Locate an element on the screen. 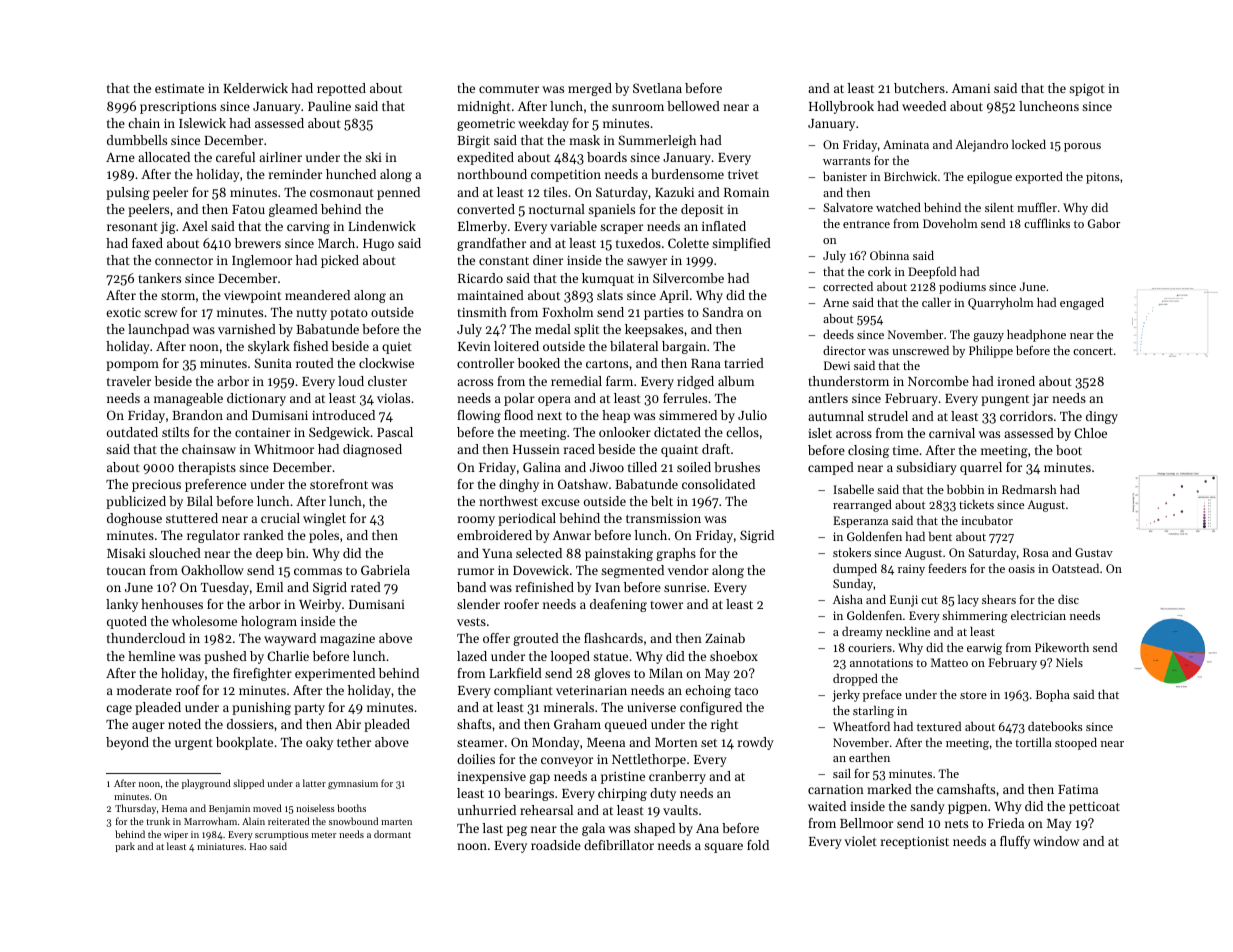 The image size is (1233, 952). loitered is located at coordinates (516, 346).
